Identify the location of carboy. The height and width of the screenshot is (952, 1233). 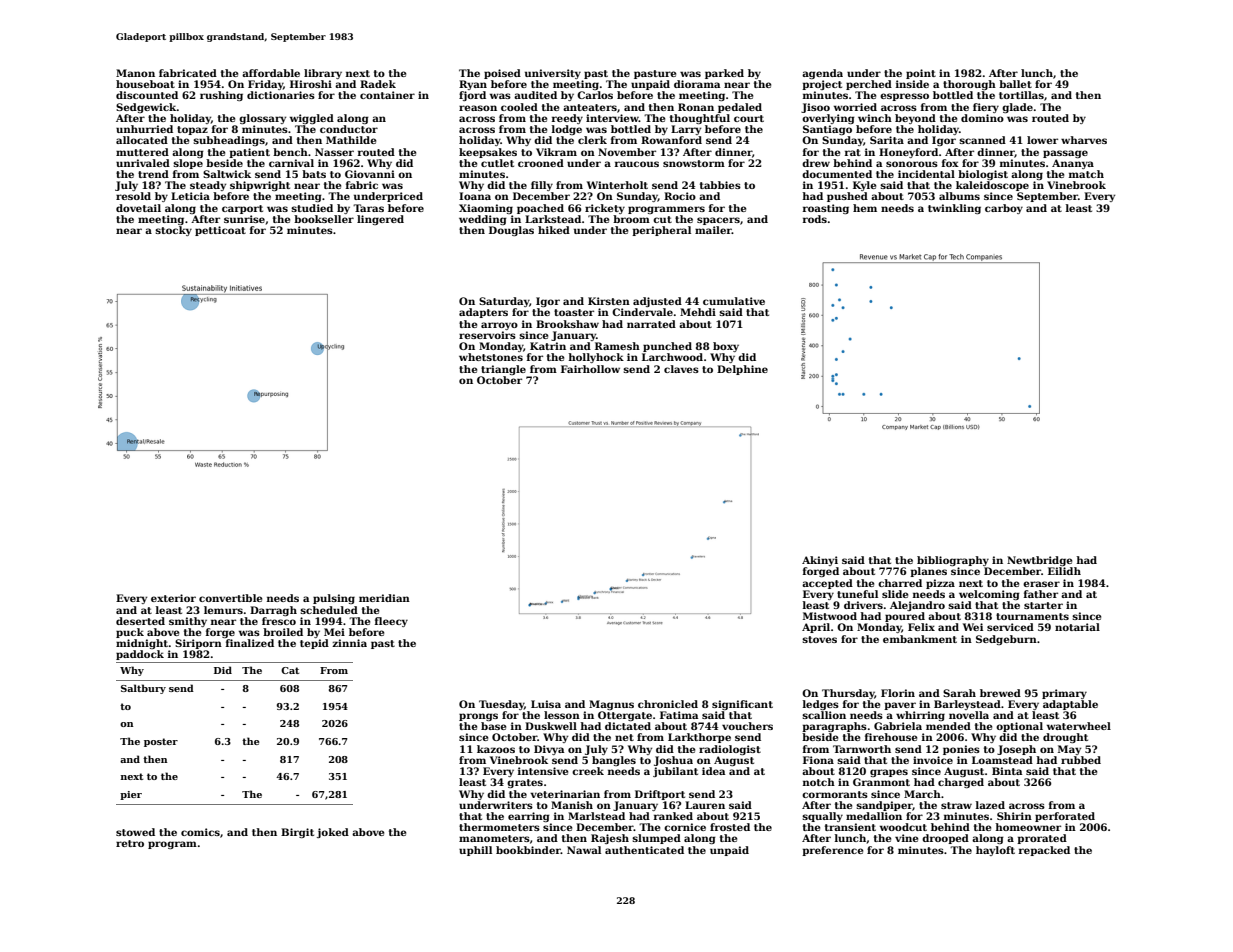
(1004, 209).
